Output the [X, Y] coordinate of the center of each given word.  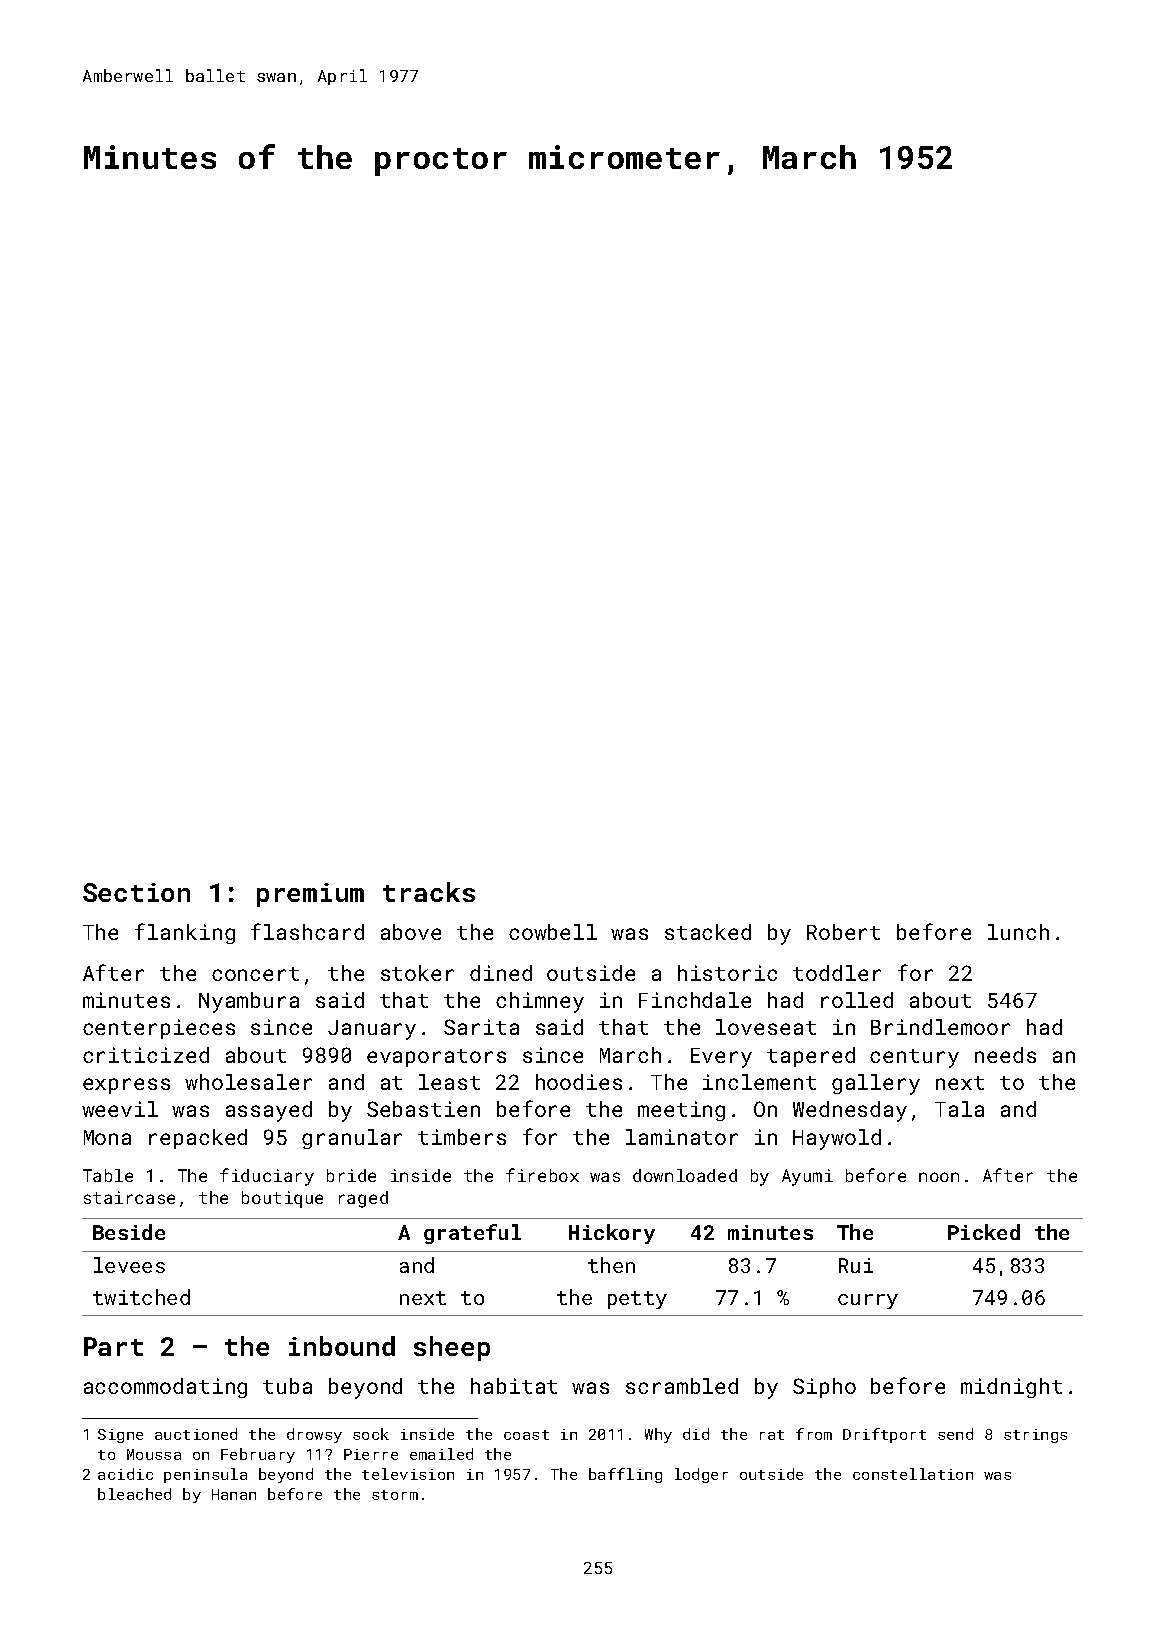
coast [526, 1435]
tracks [429, 892]
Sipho [824, 1388]
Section [136, 892]
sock [371, 1434]
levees [129, 1265]
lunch [1018, 932]
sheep [452, 1348]
